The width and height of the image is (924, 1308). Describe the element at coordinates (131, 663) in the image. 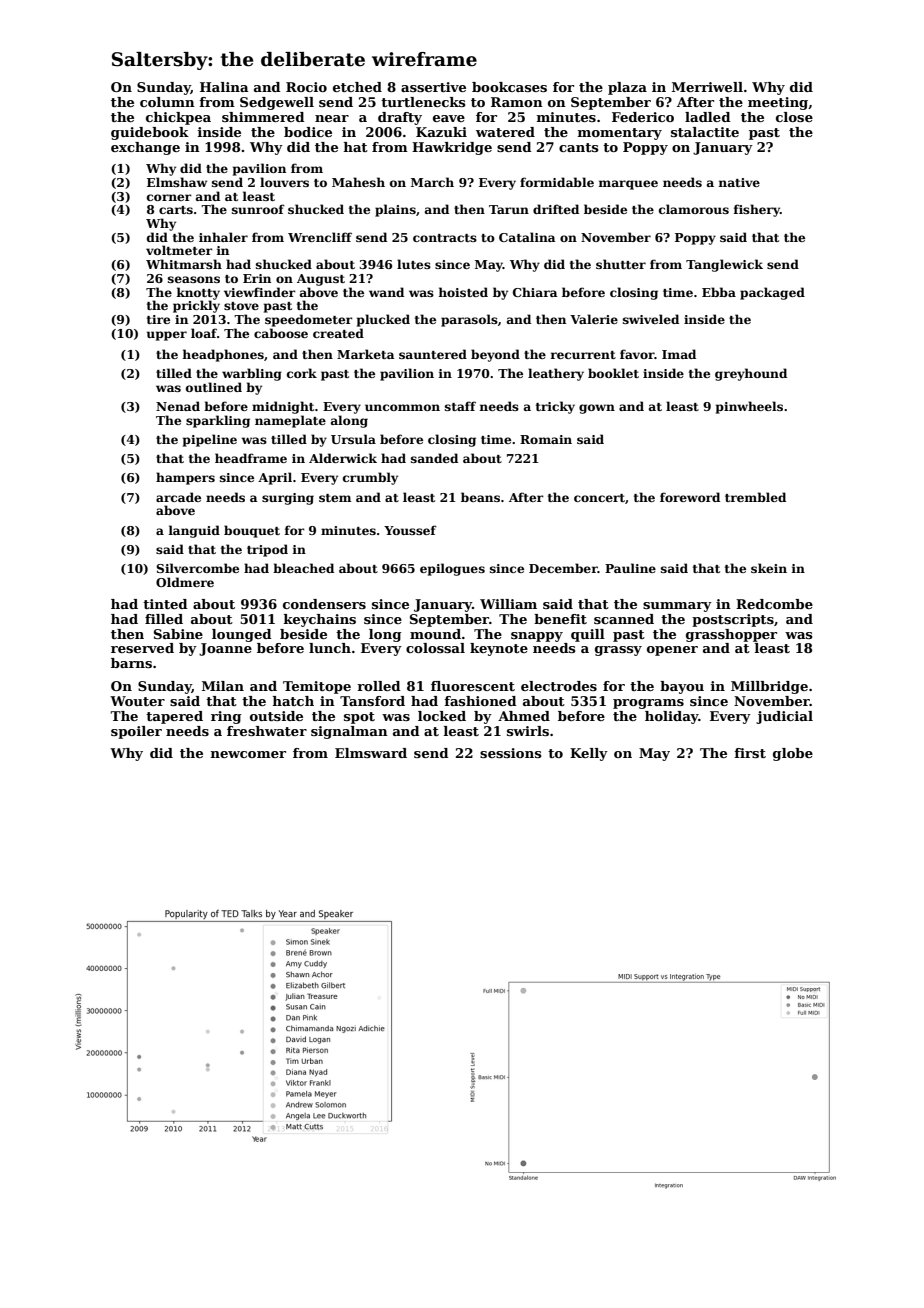

I see `barns` at that location.
